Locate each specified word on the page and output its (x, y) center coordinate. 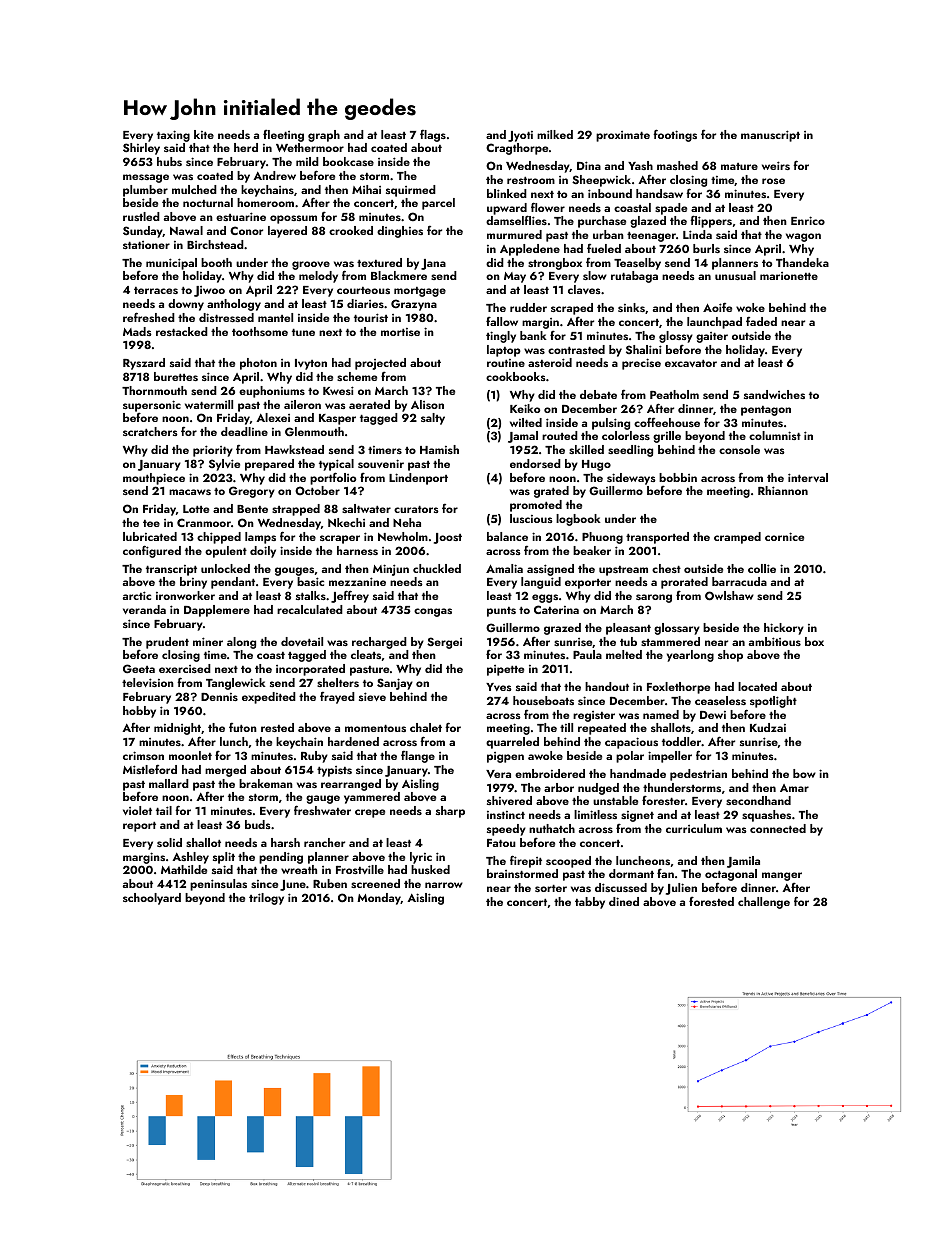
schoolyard (152, 899)
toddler (681, 741)
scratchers (150, 431)
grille (667, 437)
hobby (139, 712)
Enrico (808, 220)
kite (204, 134)
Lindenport (418, 479)
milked (555, 134)
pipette (505, 670)
